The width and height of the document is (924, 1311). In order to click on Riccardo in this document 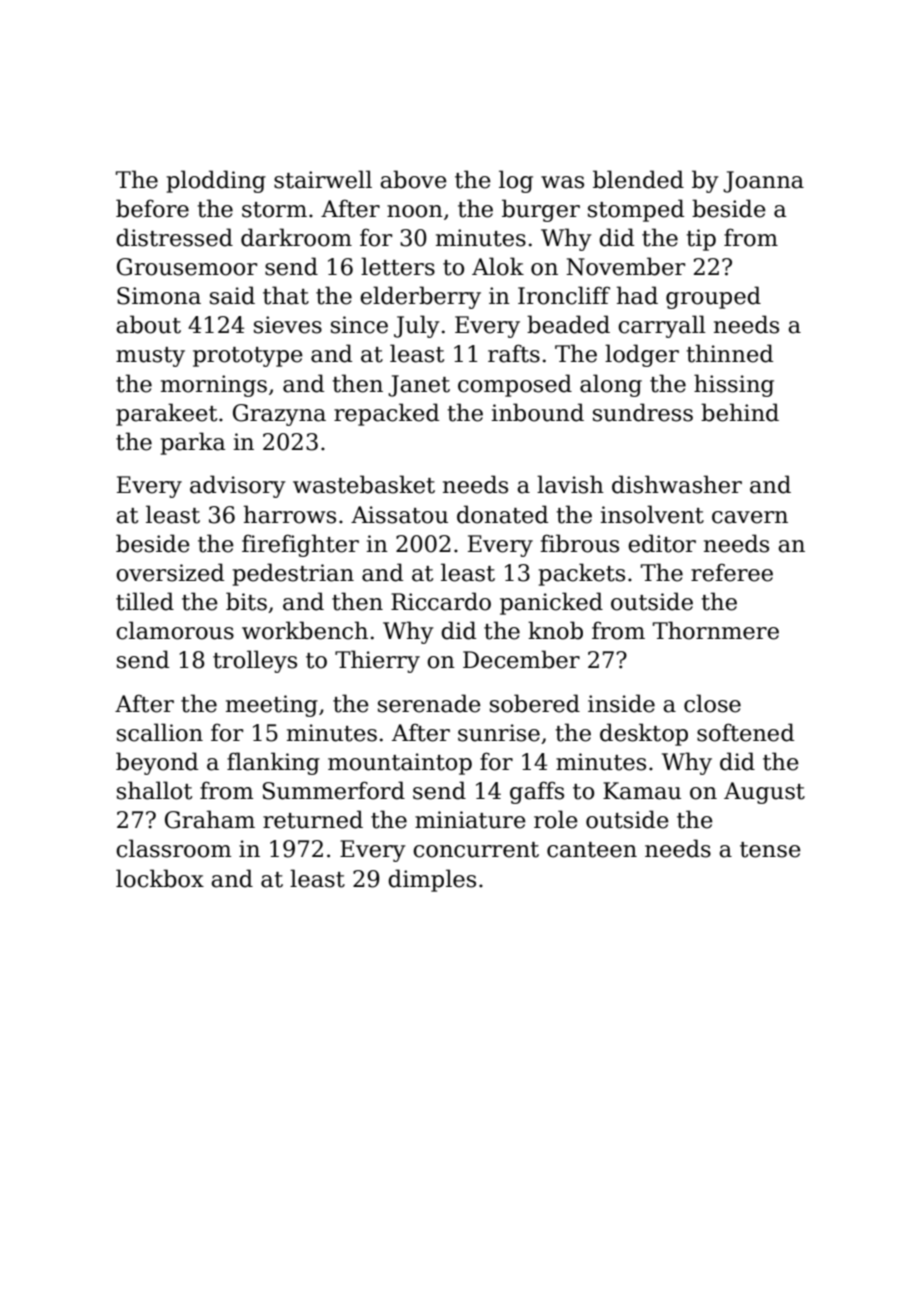, I will do `click(441, 601)`.
